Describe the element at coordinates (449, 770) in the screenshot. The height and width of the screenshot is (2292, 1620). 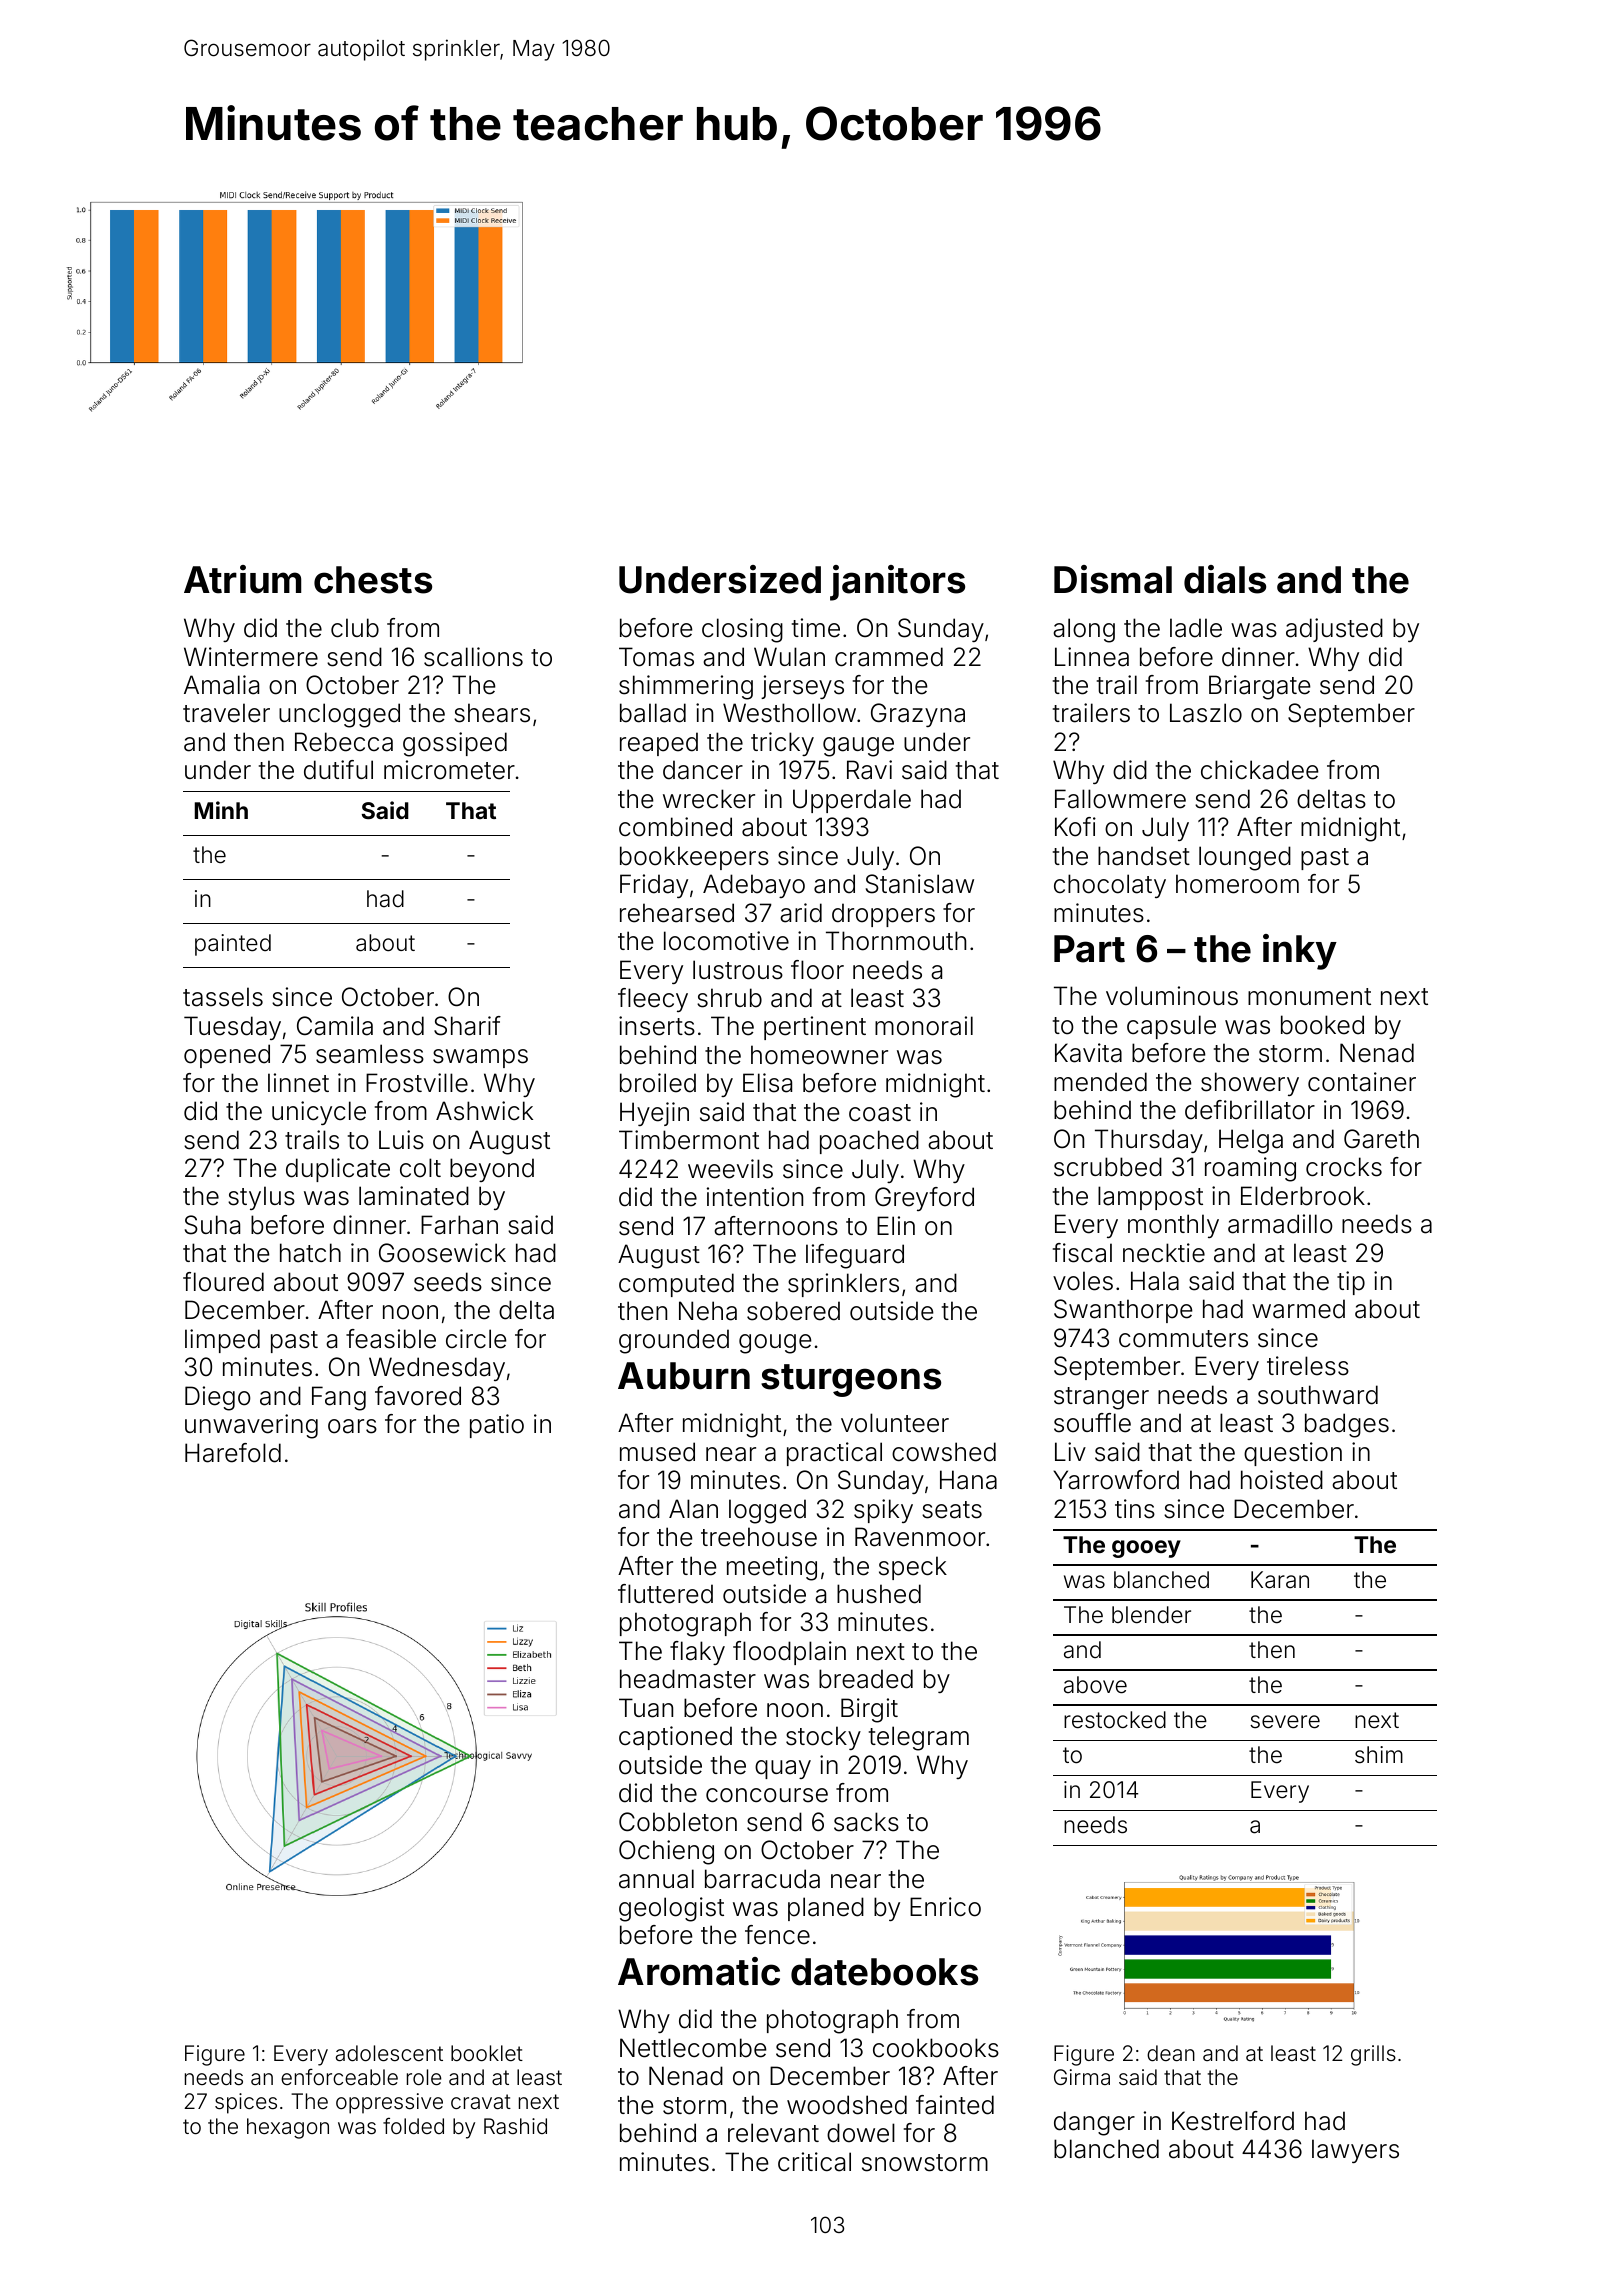
I see `micrometer` at that location.
